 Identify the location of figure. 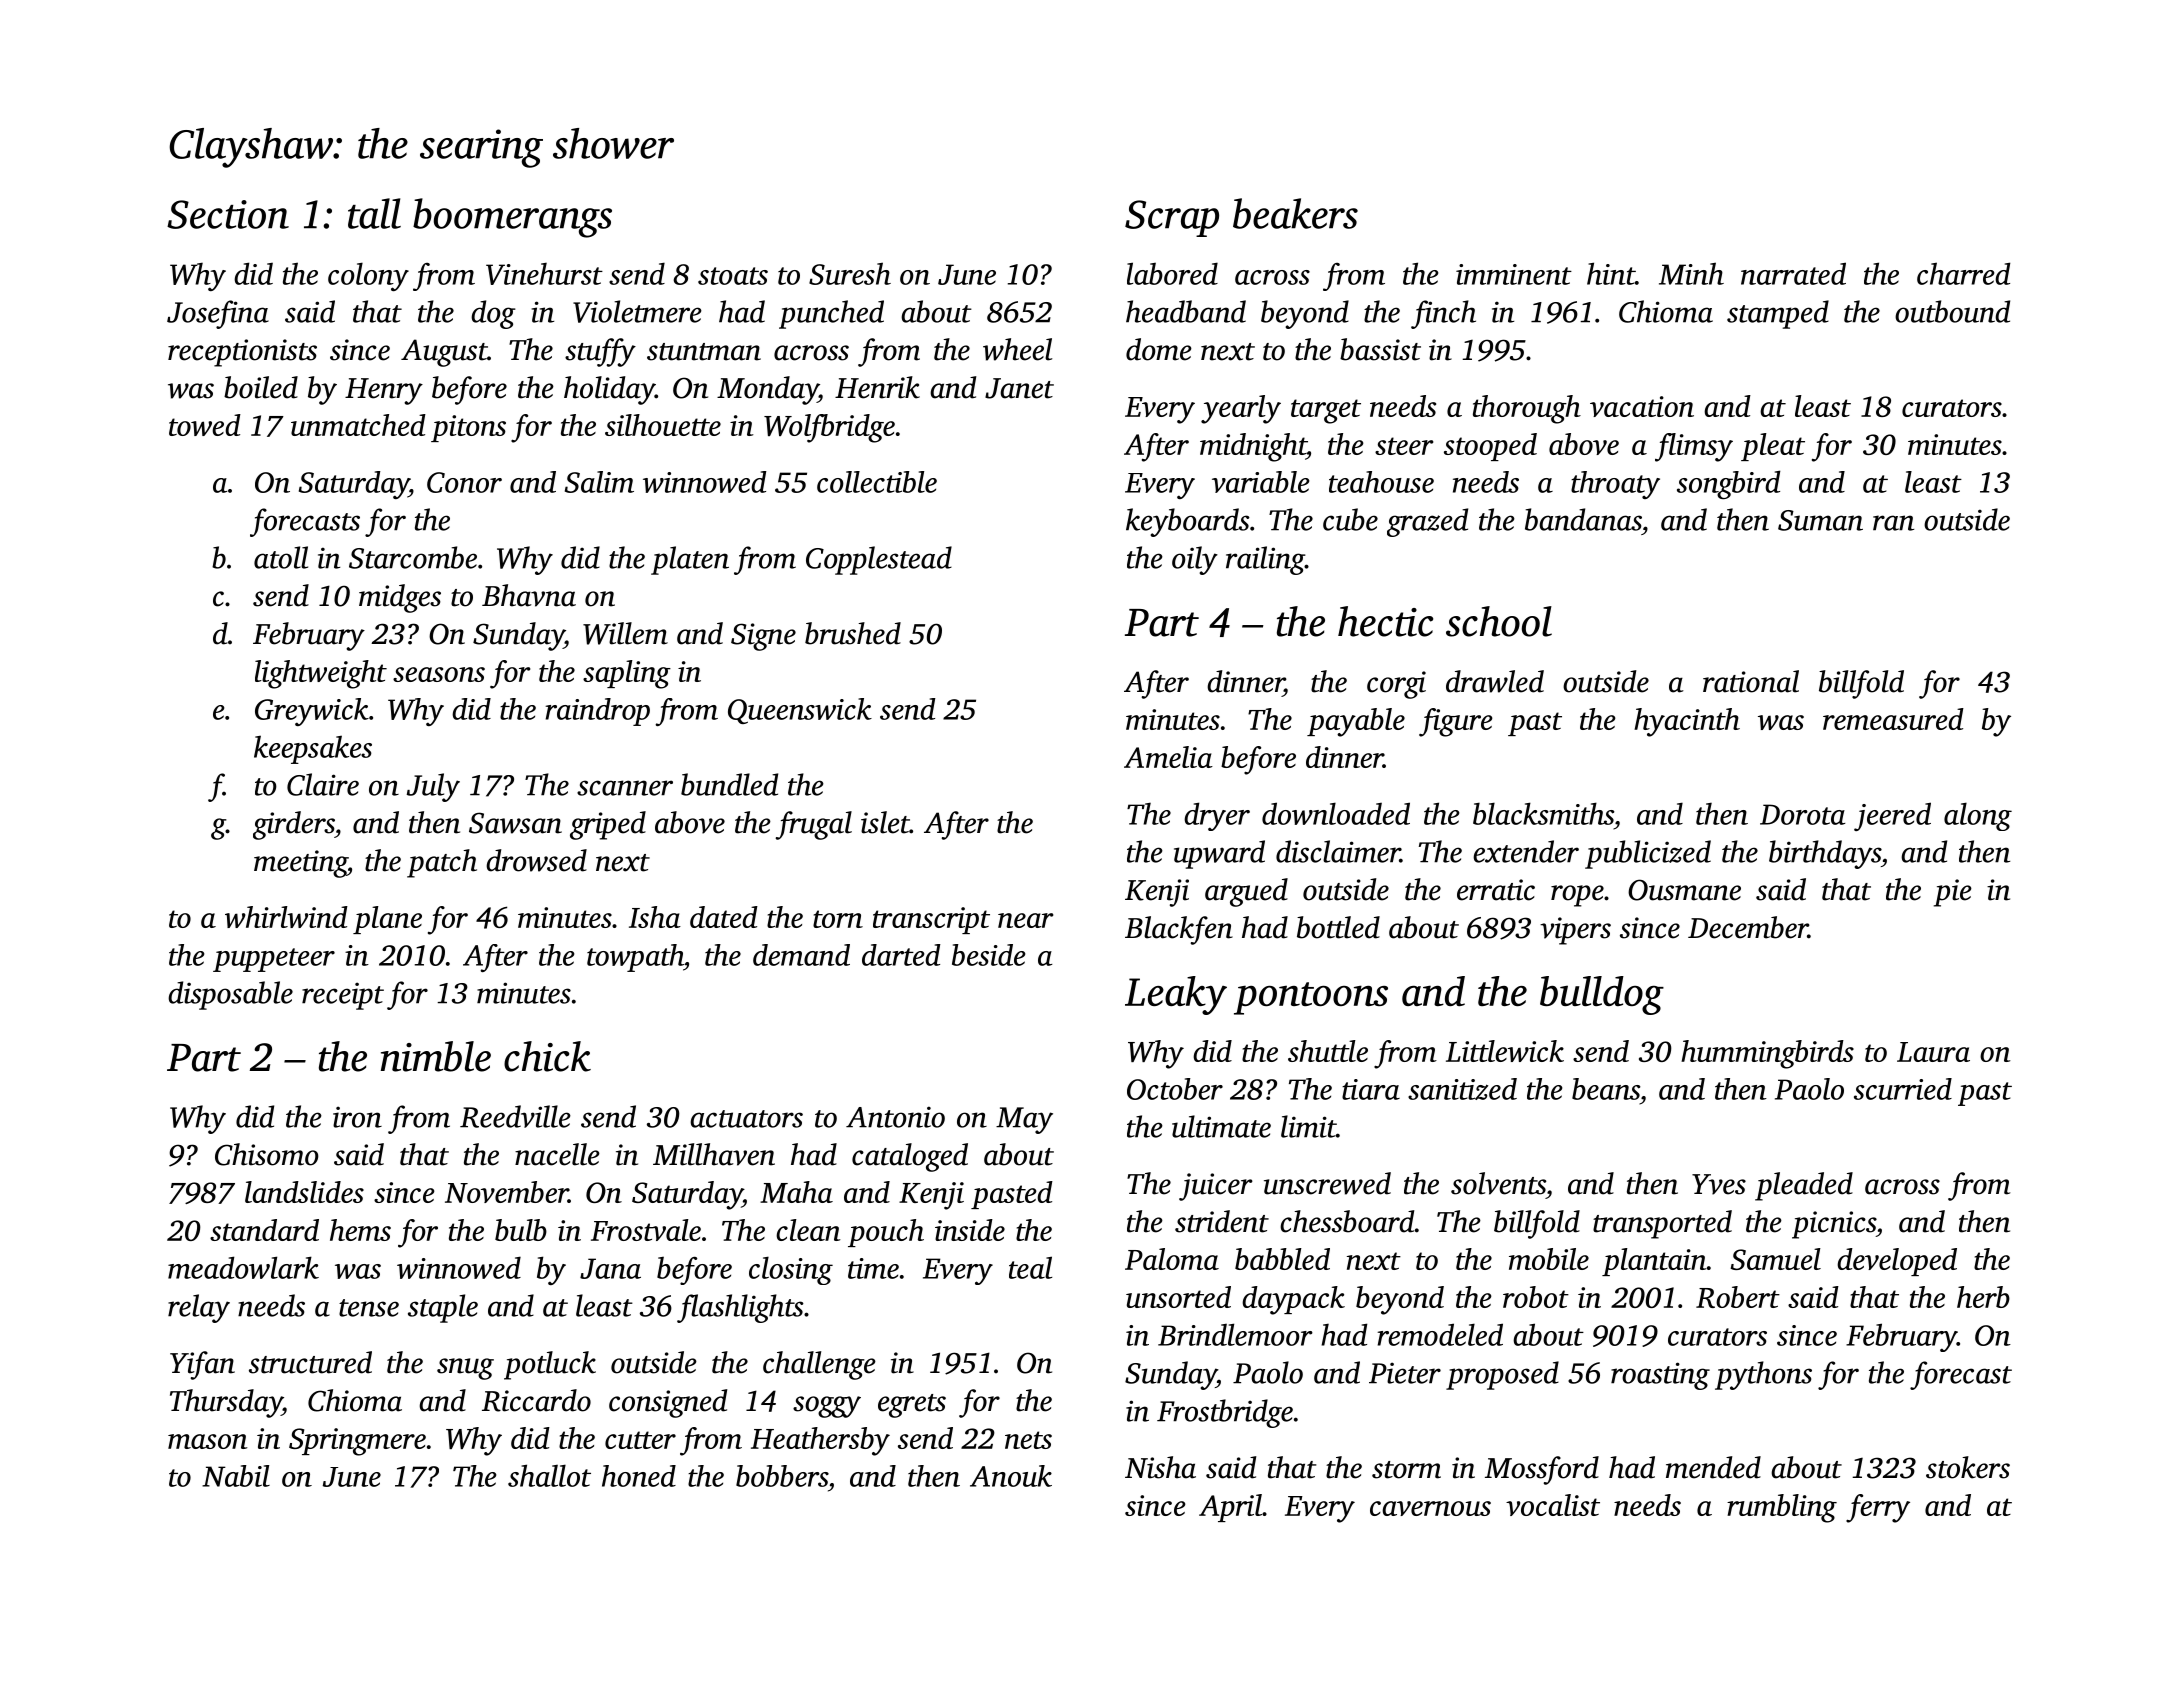
(1456, 722).
